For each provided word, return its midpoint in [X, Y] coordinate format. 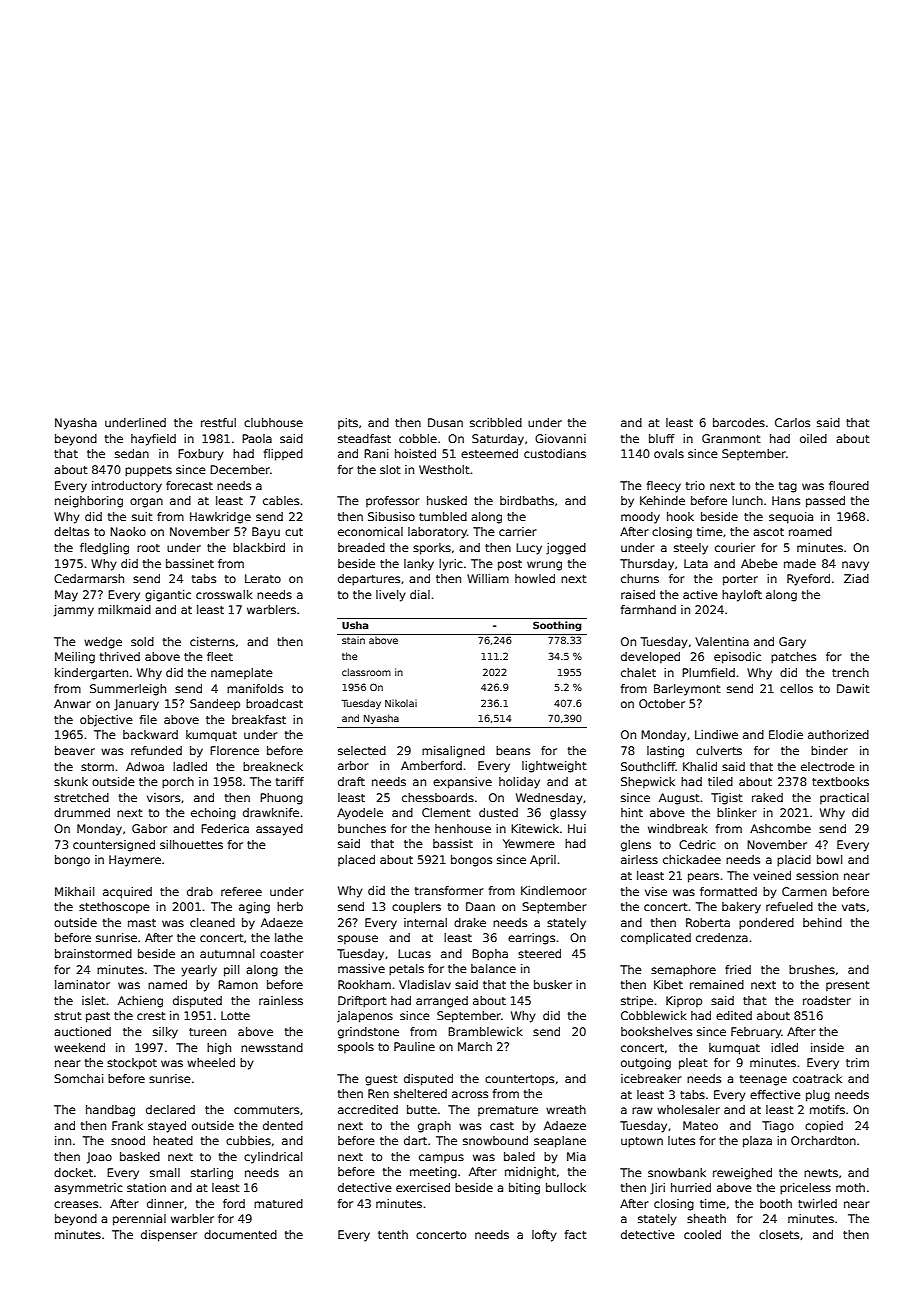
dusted [498, 812]
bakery [741, 908]
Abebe [759, 563]
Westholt [444, 469]
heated [173, 1140]
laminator [82, 984]
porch [178, 783]
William [488, 578]
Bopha [490, 955]
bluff [662, 438]
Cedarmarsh [89, 578]
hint [632, 812]
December [240, 469]
